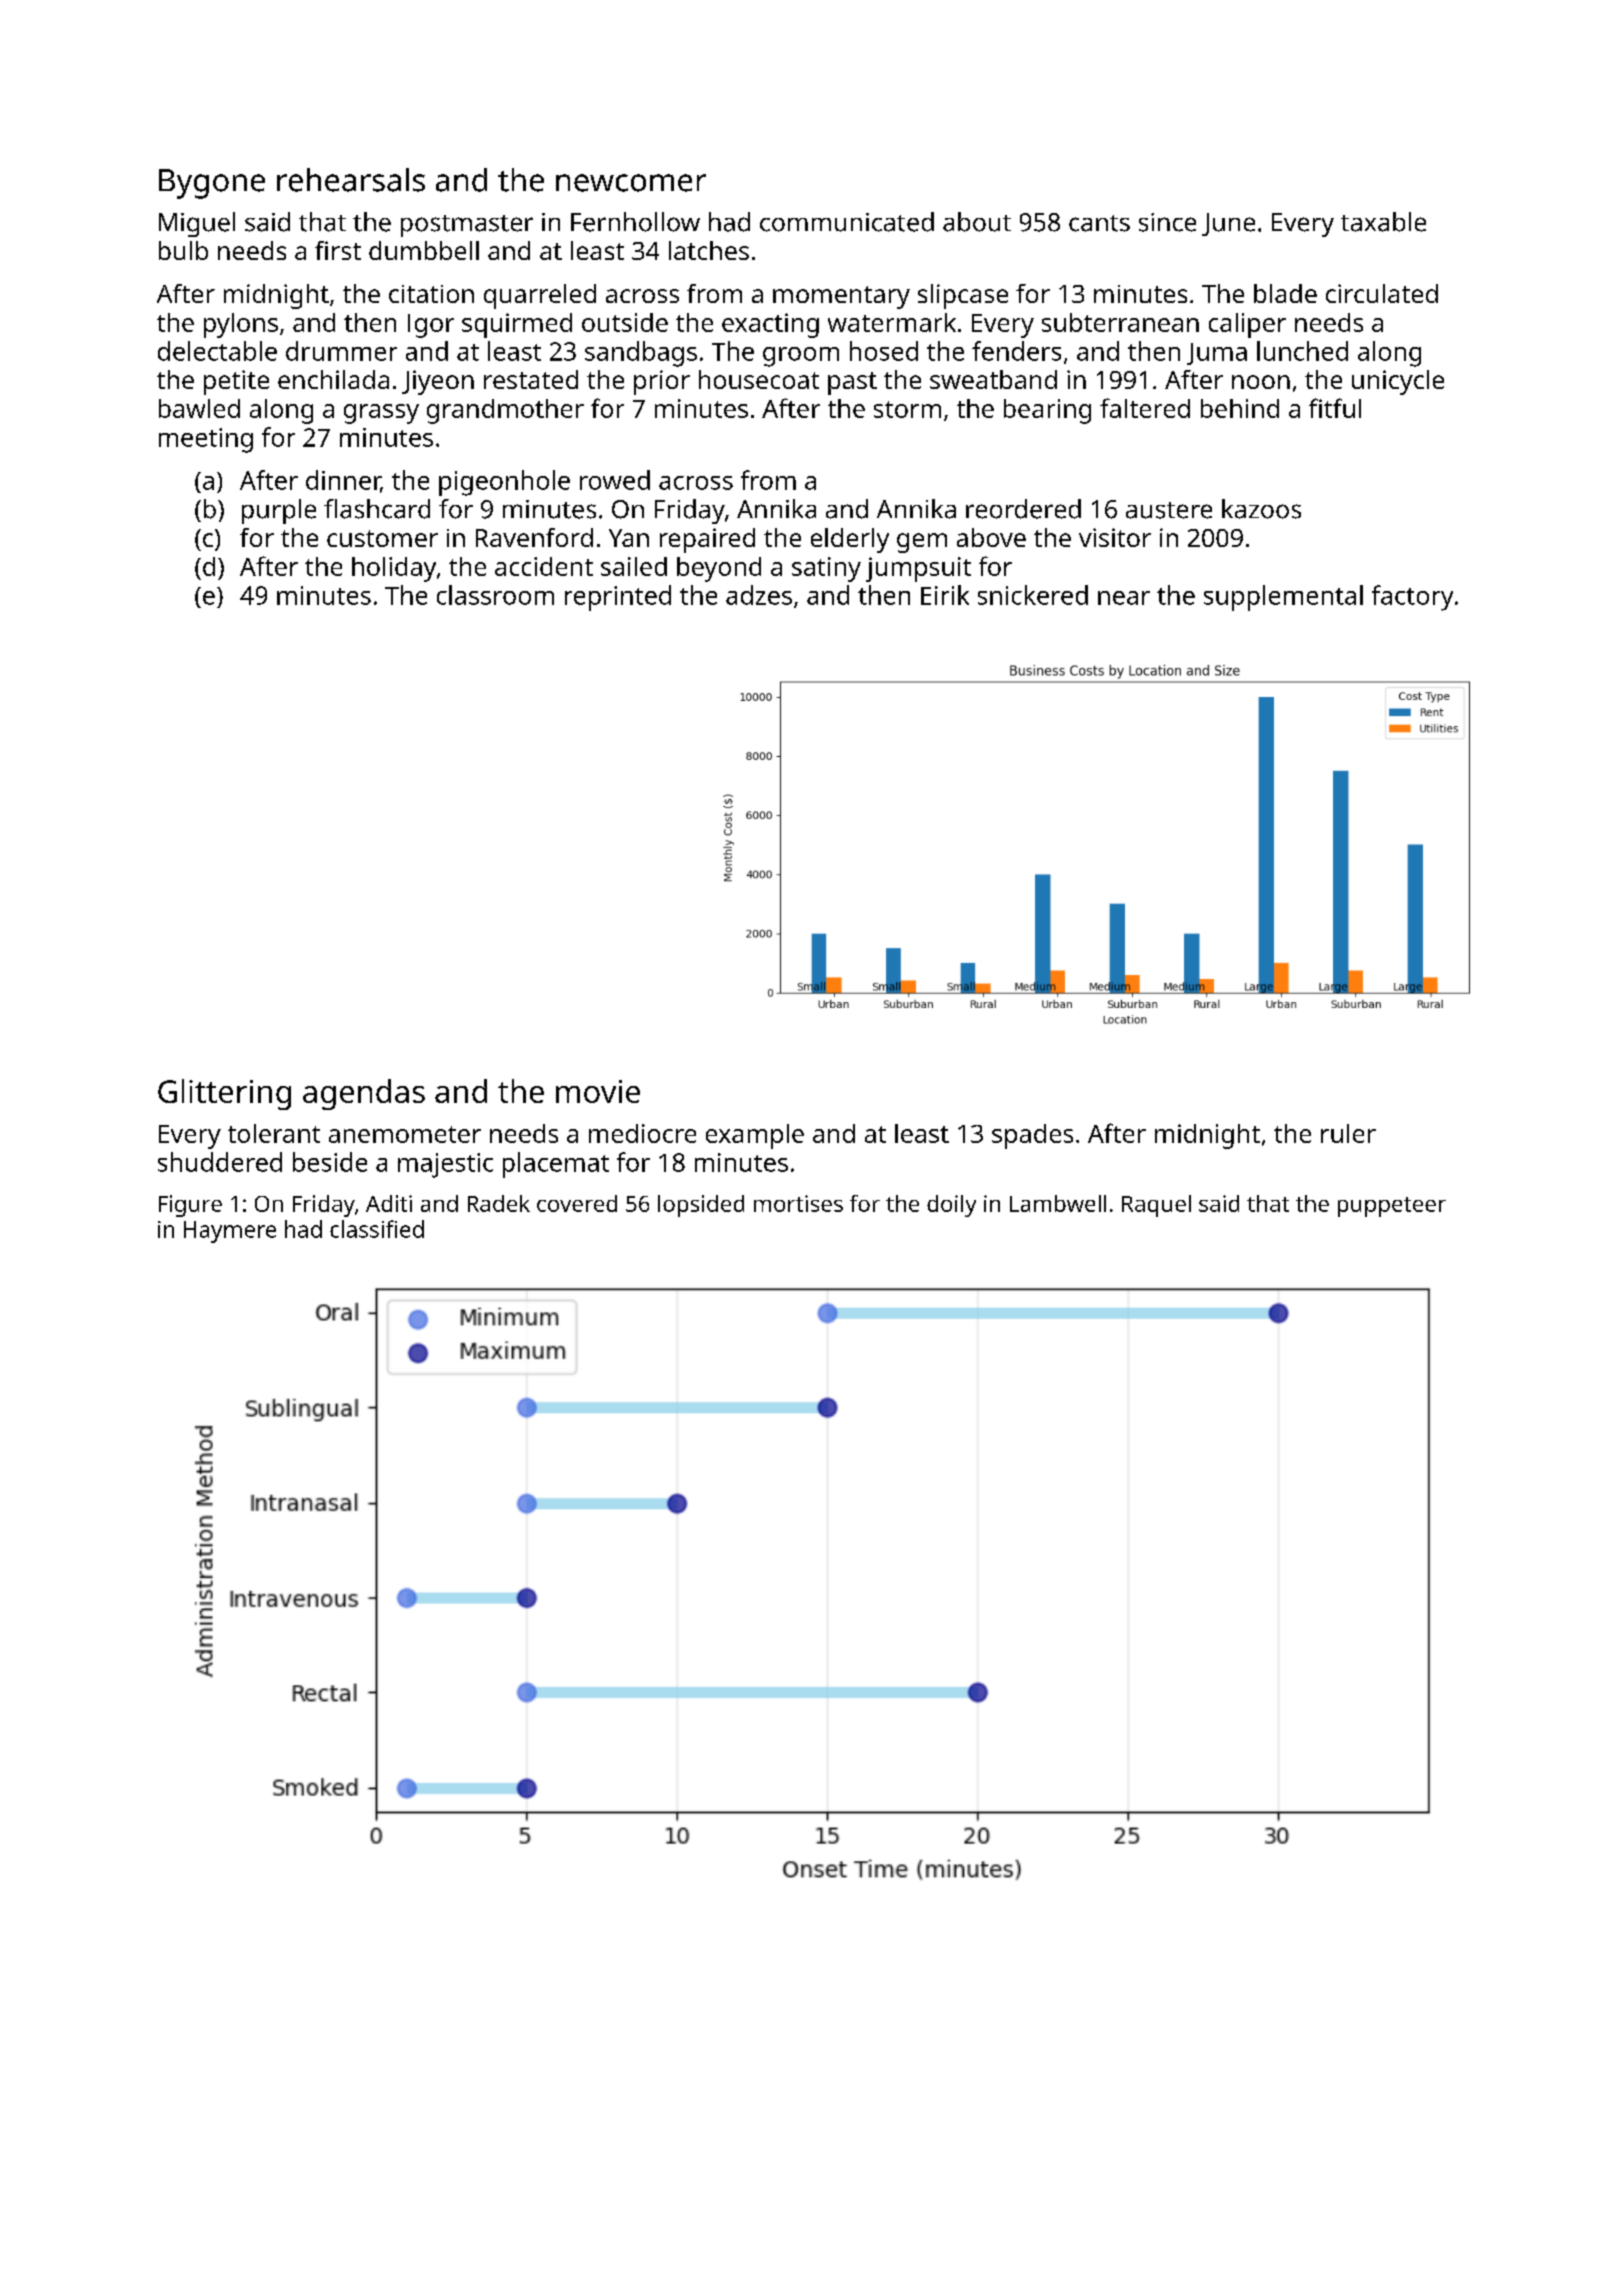 The width and height of the screenshot is (1620, 2292). What do you see at coordinates (1383, 222) in the screenshot?
I see `taxable` at bounding box center [1383, 222].
